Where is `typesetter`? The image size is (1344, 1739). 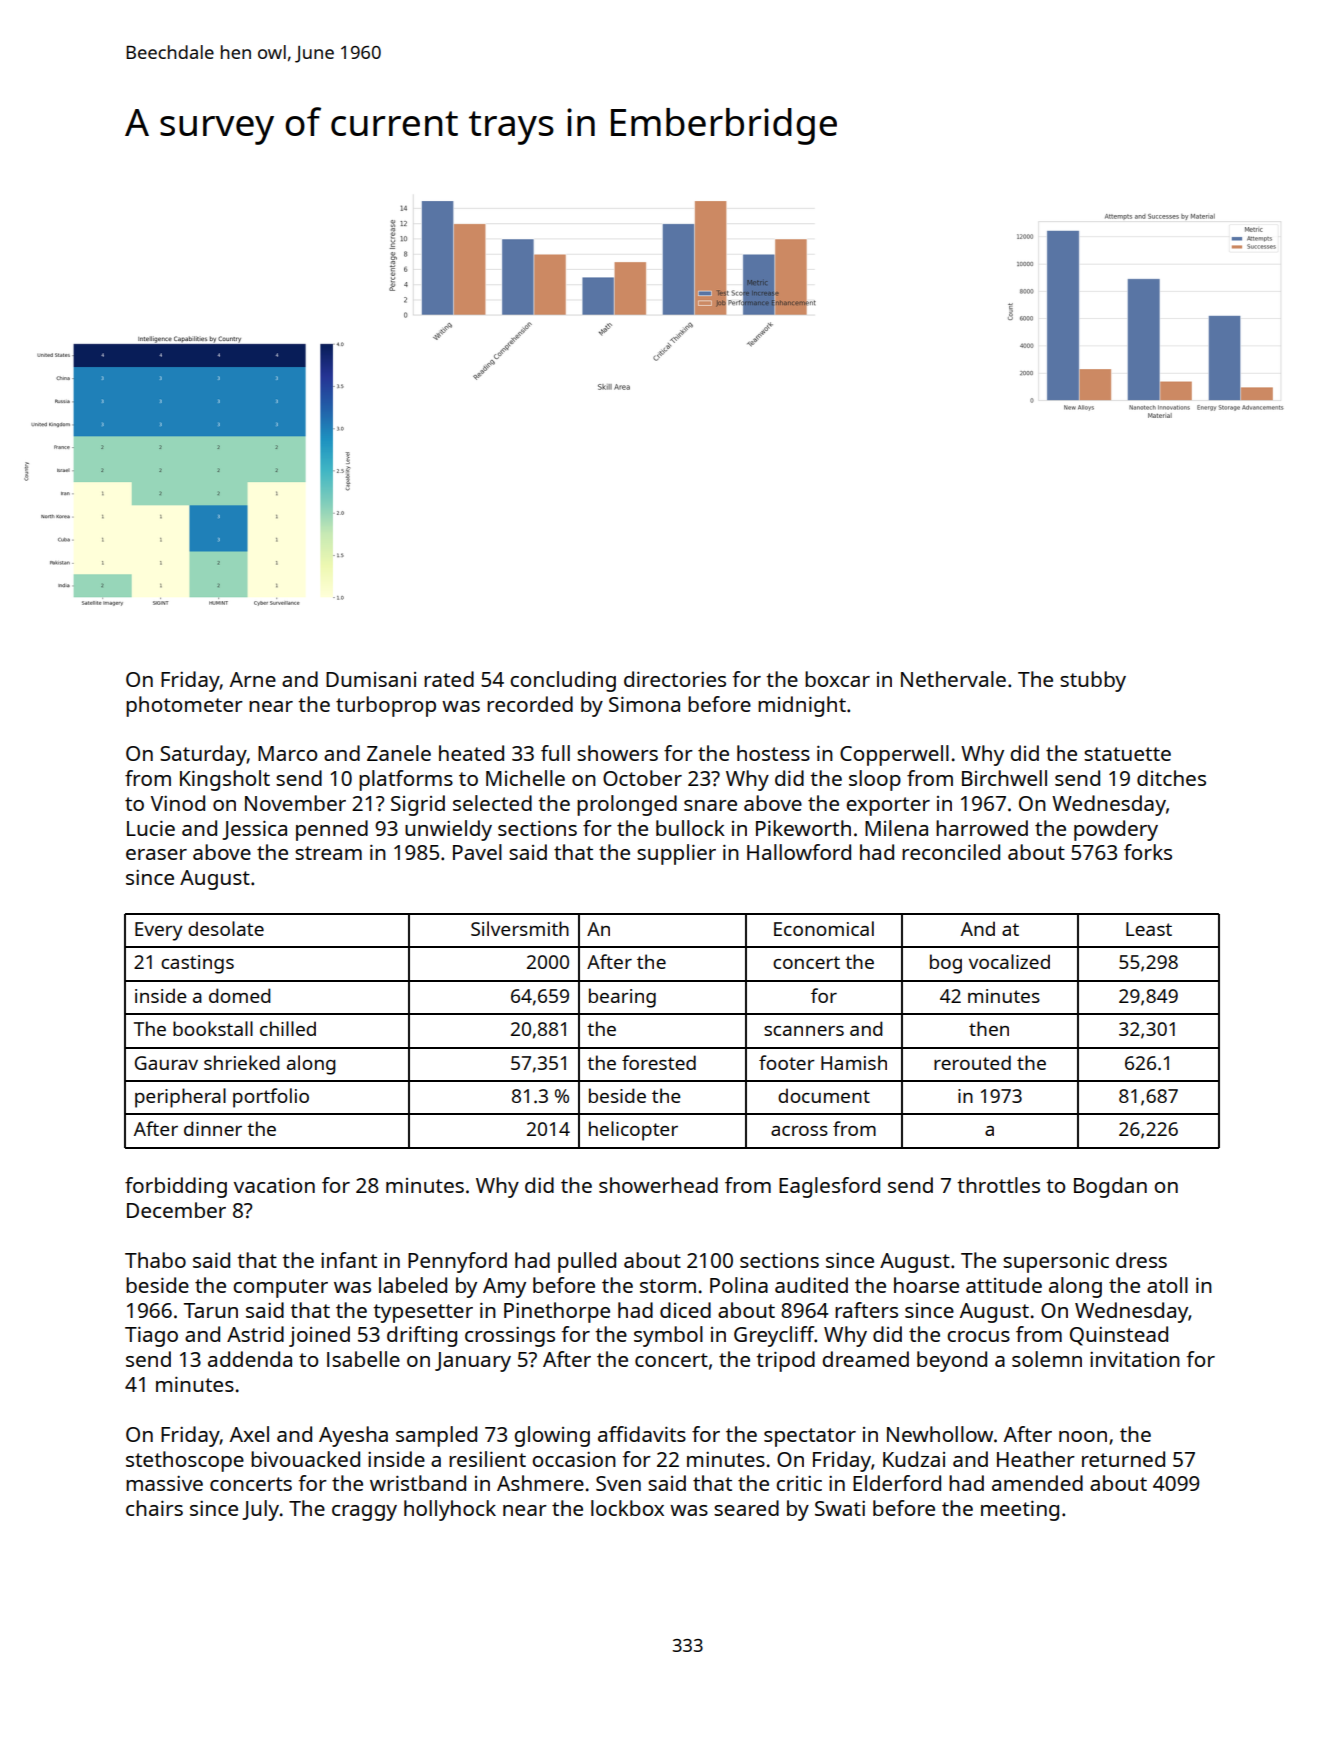 typesetter is located at coordinates (423, 1313).
